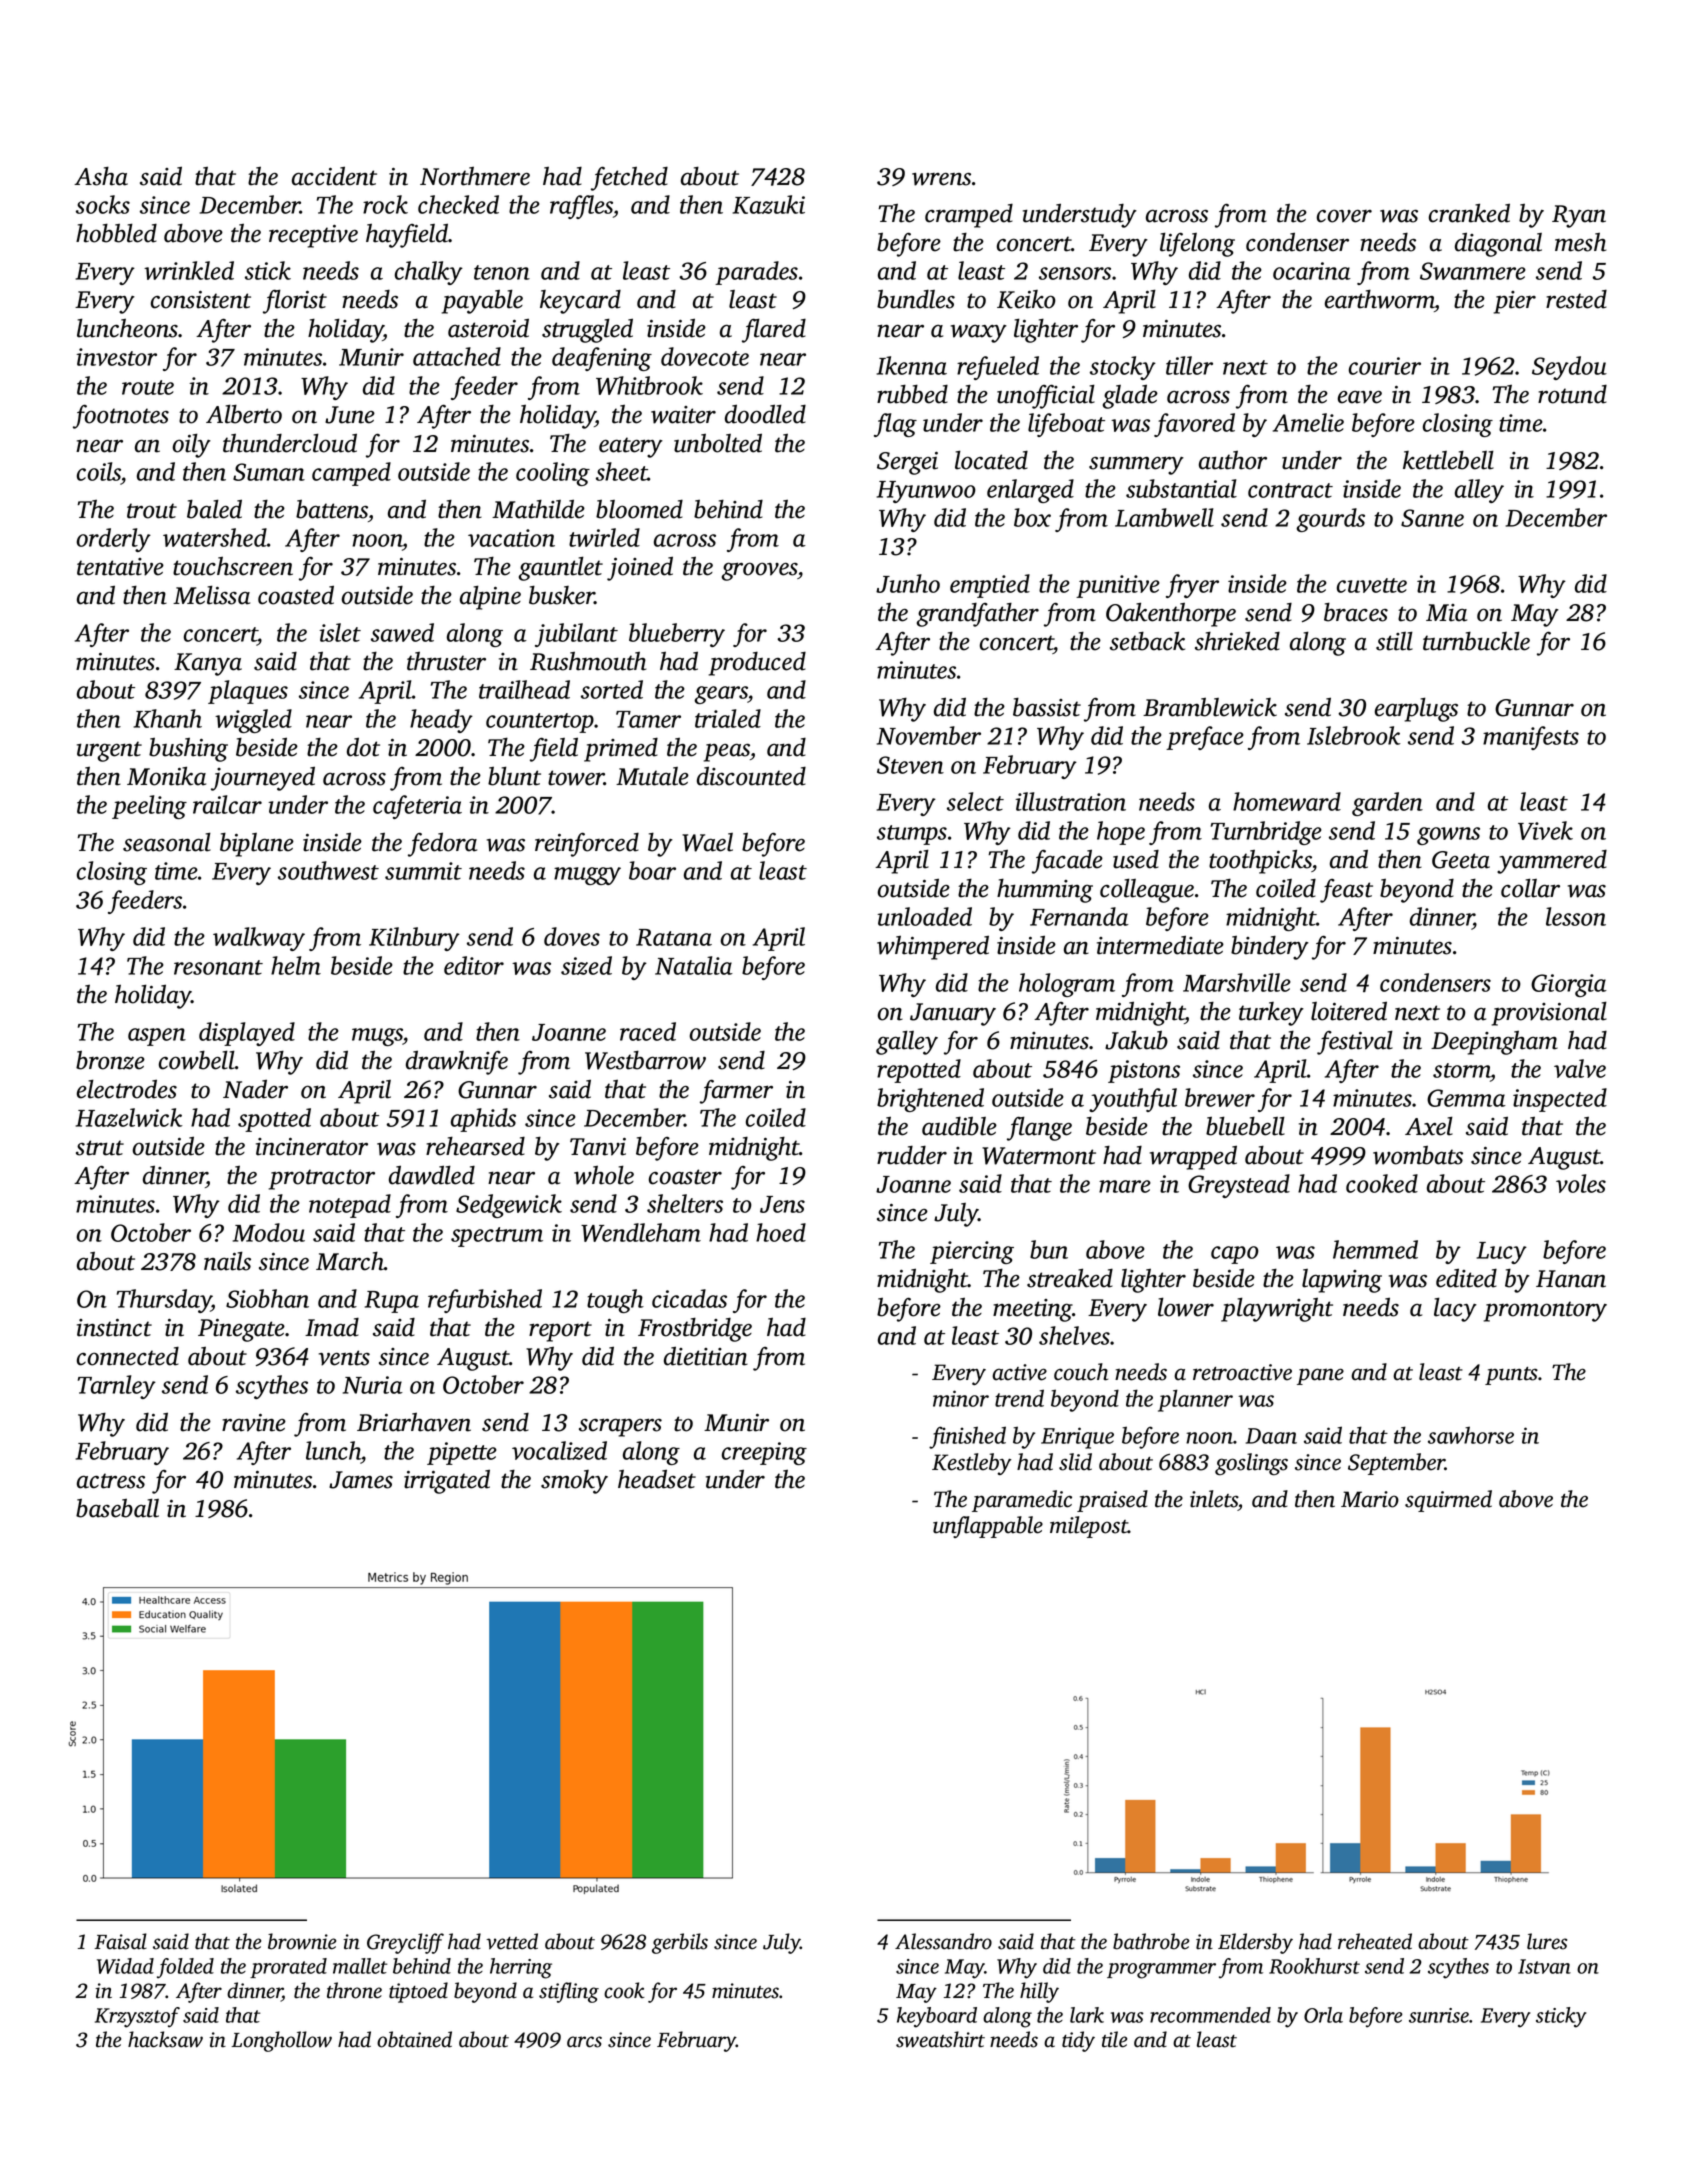 The height and width of the screenshot is (2178, 1683). What do you see at coordinates (405, 1943) in the screenshot?
I see `Greycliff` at bounding box center [405, 1943].
